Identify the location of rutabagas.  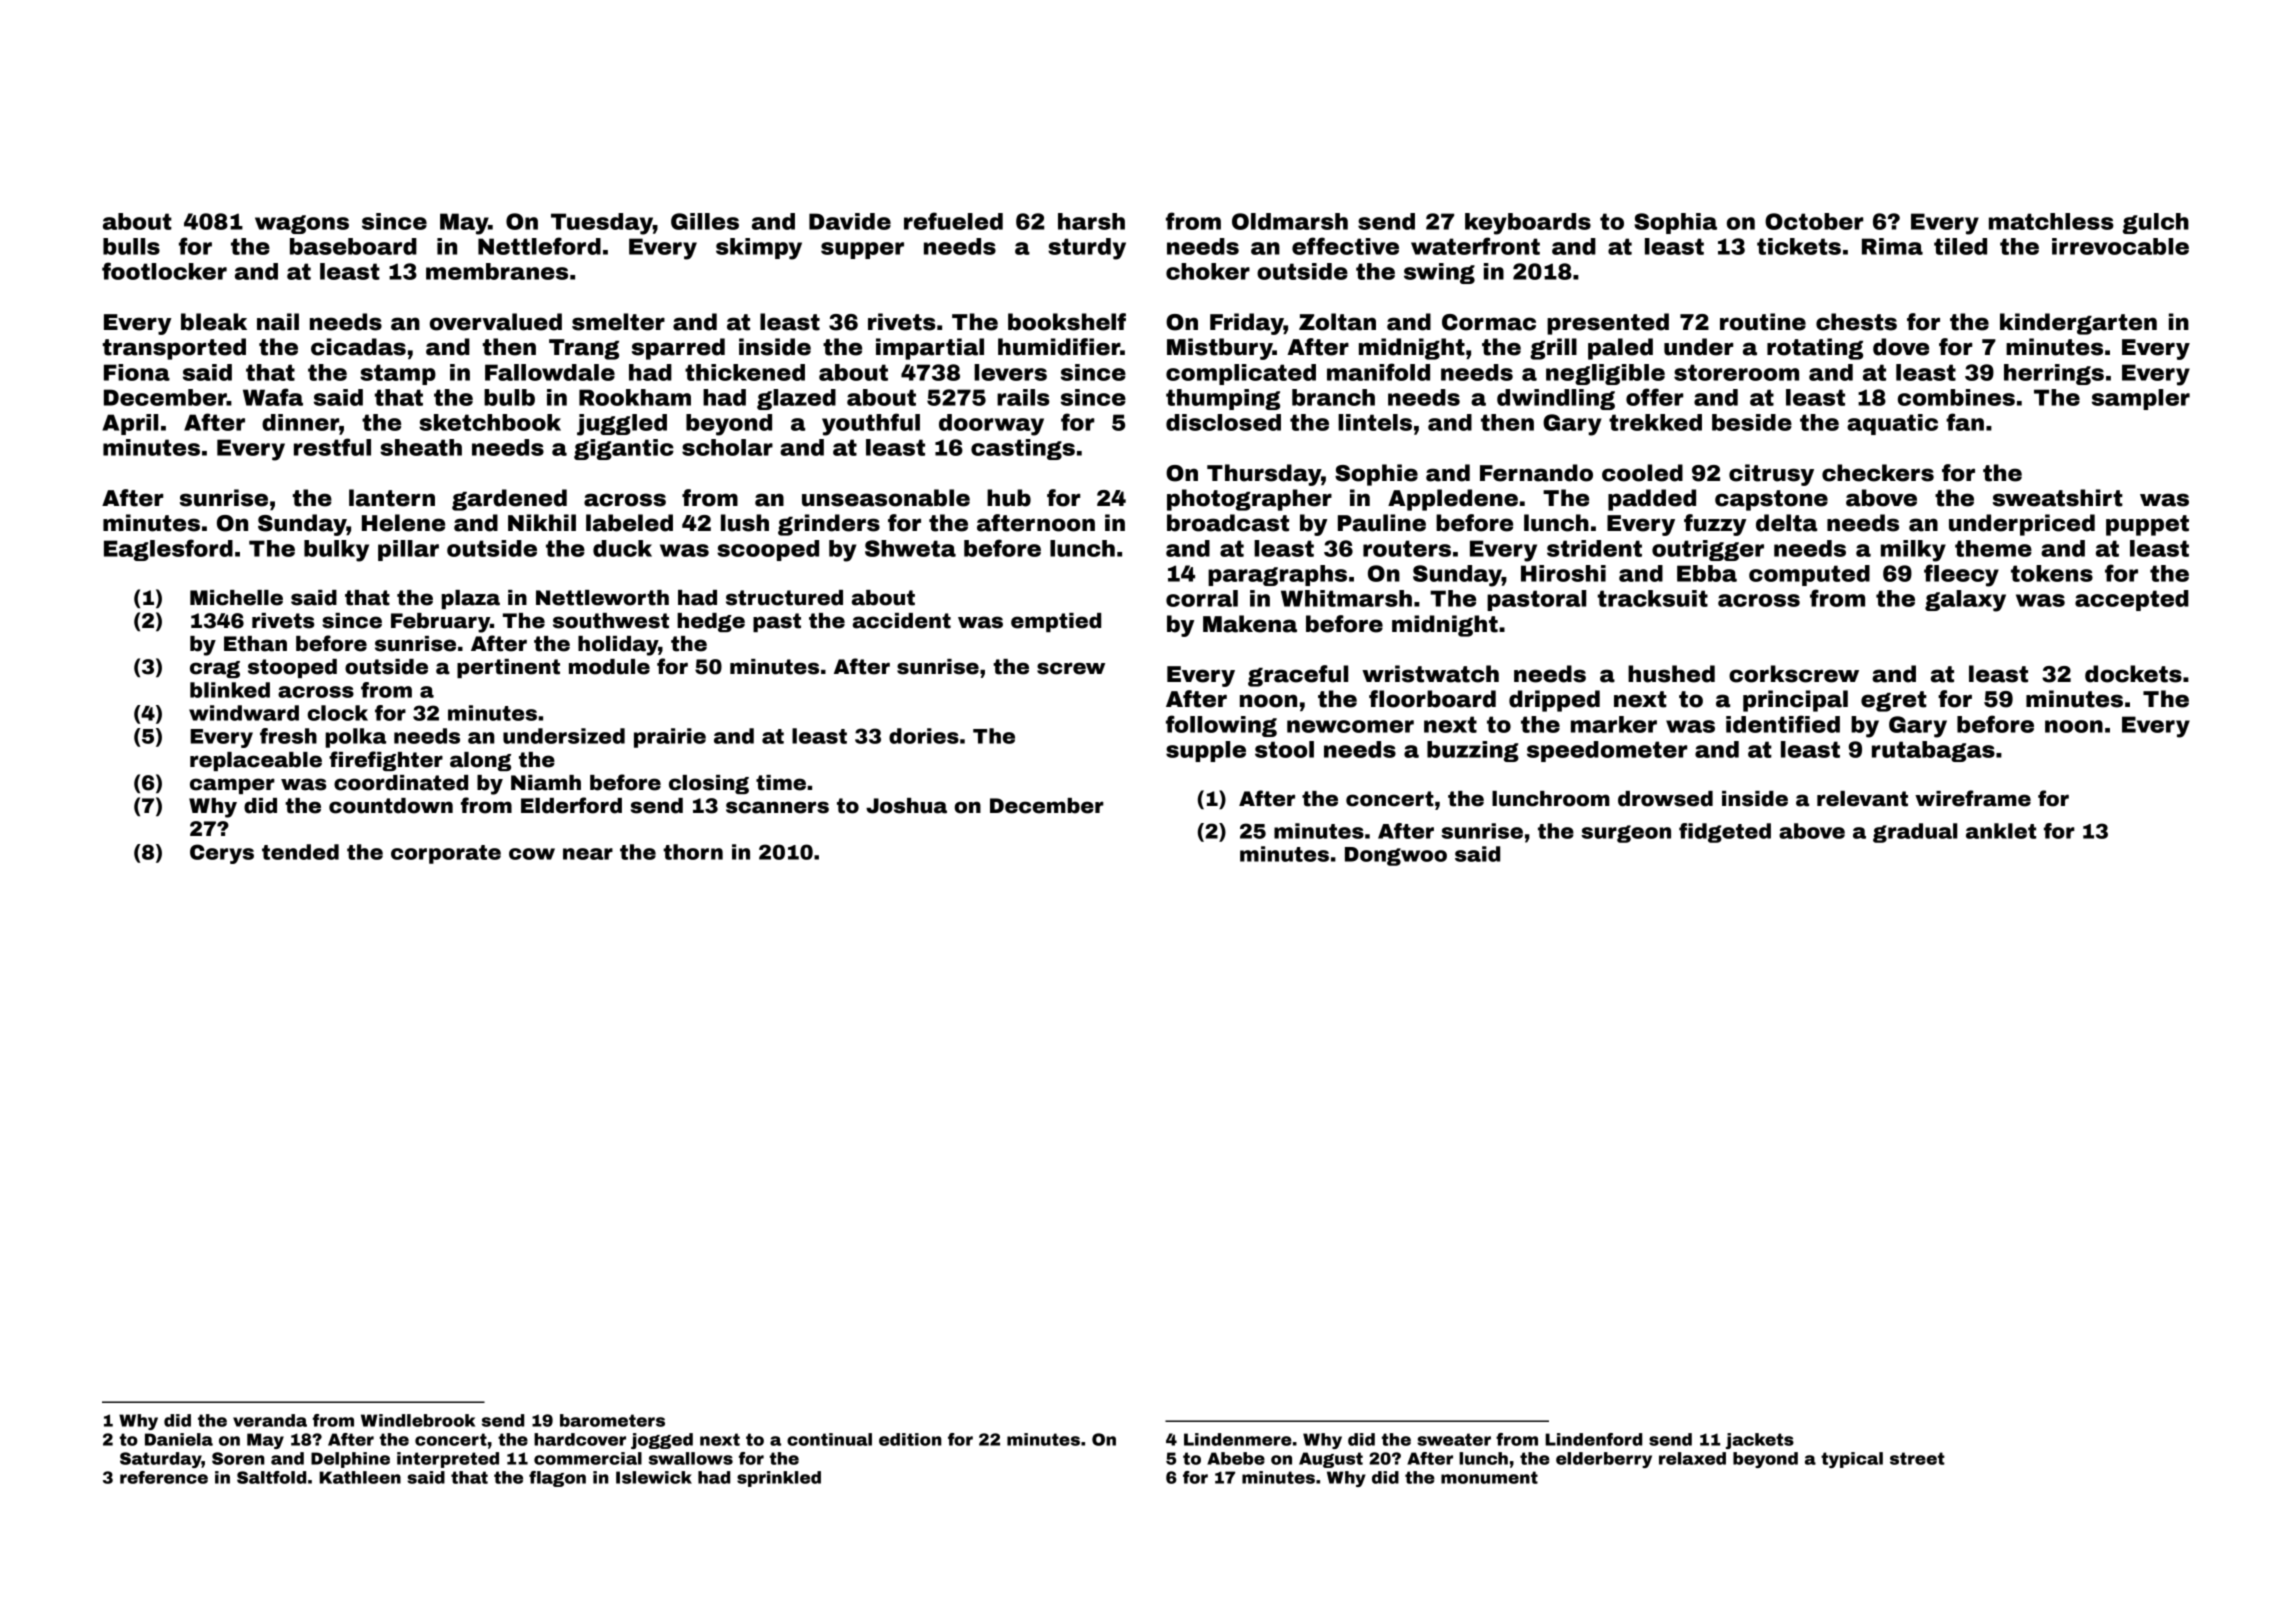
(1933, 751).
